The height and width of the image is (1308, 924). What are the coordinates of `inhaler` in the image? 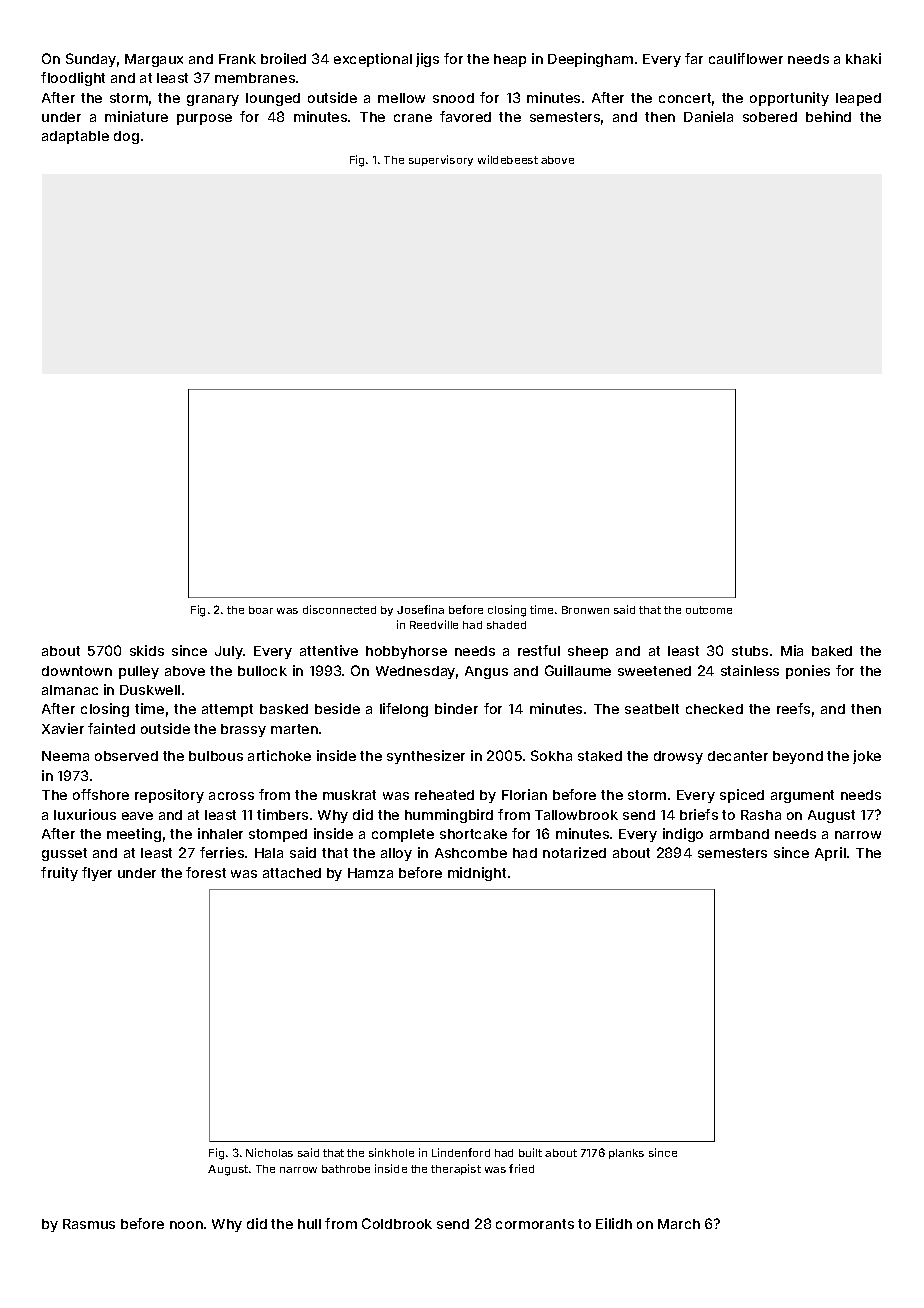 It's located at (220, 833).
